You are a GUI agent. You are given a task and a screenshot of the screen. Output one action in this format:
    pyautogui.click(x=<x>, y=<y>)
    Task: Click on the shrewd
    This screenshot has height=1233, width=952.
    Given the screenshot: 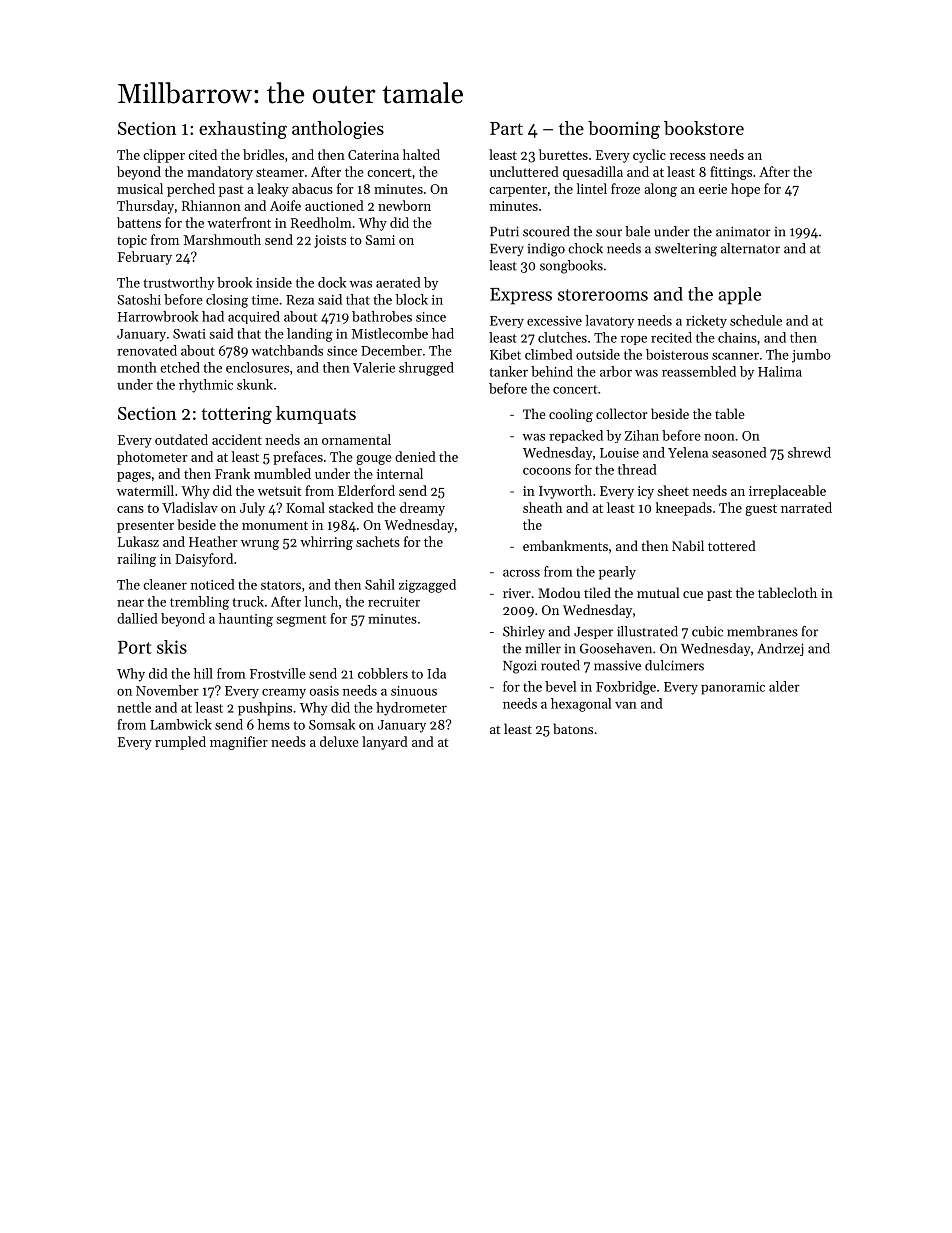 What is the action you would take?
    pyautogui.click(x=809, y=452)
